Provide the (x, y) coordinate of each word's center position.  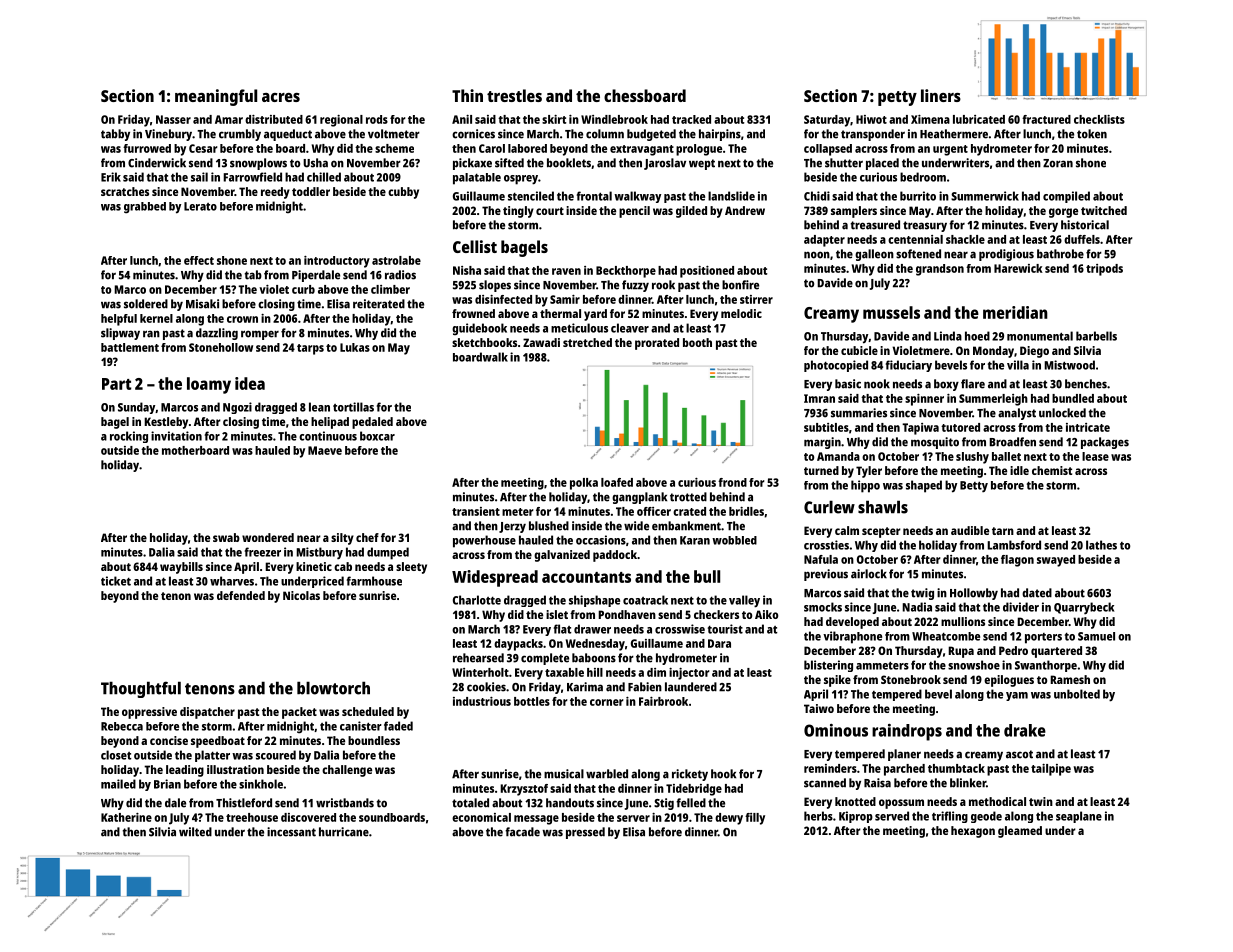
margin (822, 443)
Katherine (126, 817)
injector (689, 674)
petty (897, 98)
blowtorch (333, 688)
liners (941, 95)
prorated (657, 344)
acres (281, 97)
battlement (130, 347)
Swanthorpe (1046, 666)
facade (522, 832)
